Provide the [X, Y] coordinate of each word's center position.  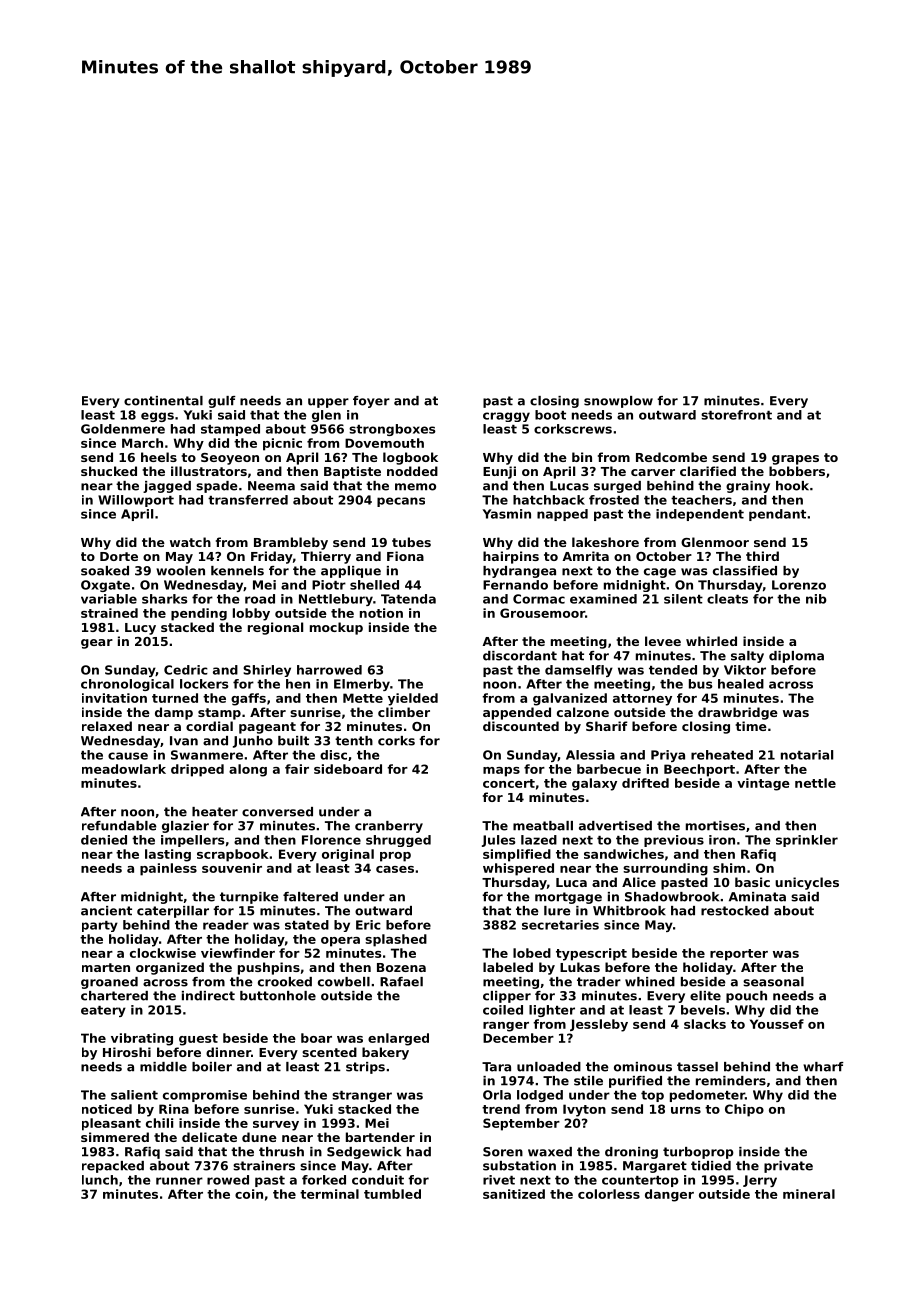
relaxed [107, 726]
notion [381, 613]
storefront [736, 415]
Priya [668, 756]
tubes [411, 542]
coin [249, 1194]
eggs [157, 417]
